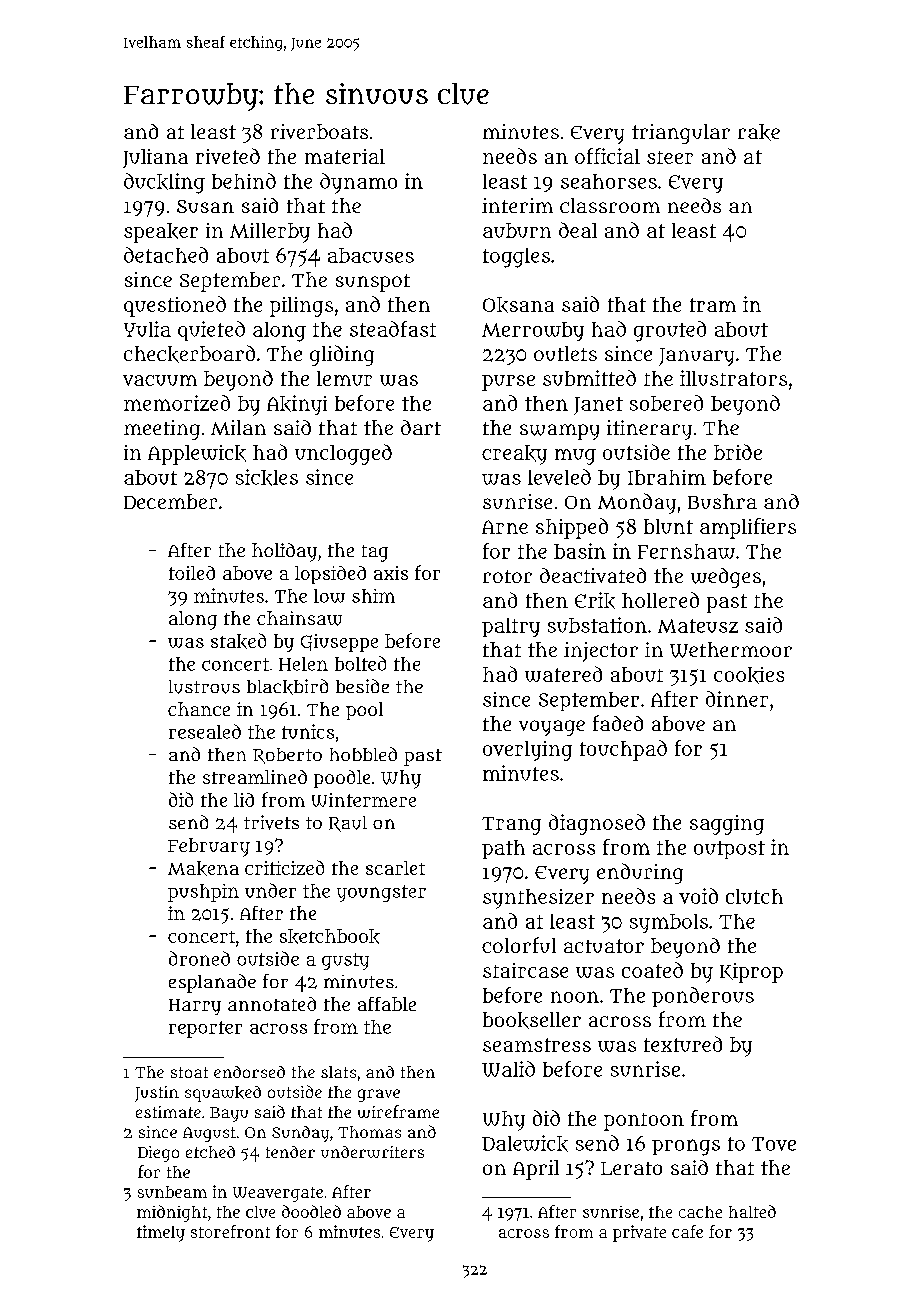 The image size is (924, 1311). What do you see at coordinates (737, 699) in the screenshot?
I see `dinner` at bounding box center [737, 699].
